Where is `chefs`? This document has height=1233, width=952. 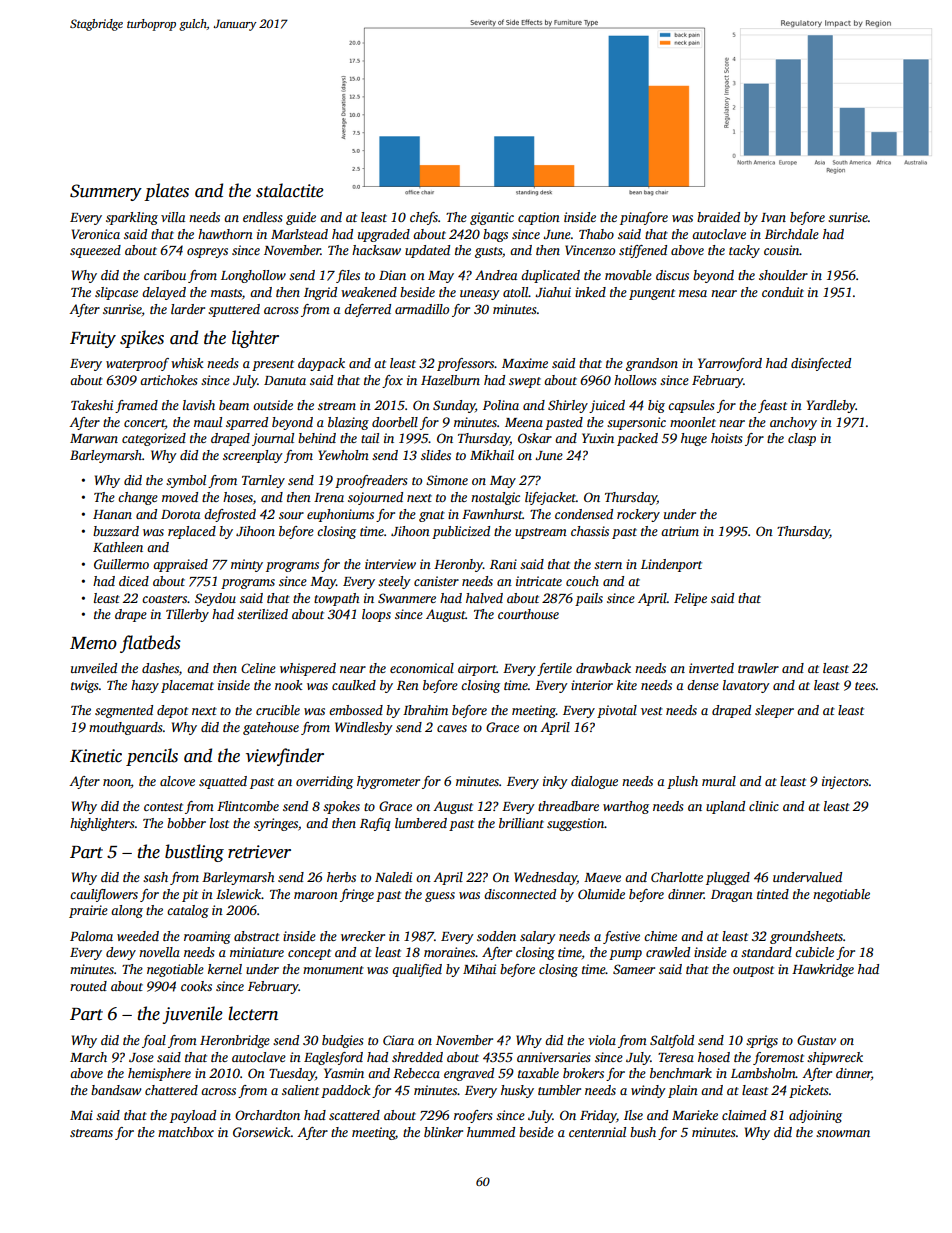
chefs is located at coordinates (424, 218).
